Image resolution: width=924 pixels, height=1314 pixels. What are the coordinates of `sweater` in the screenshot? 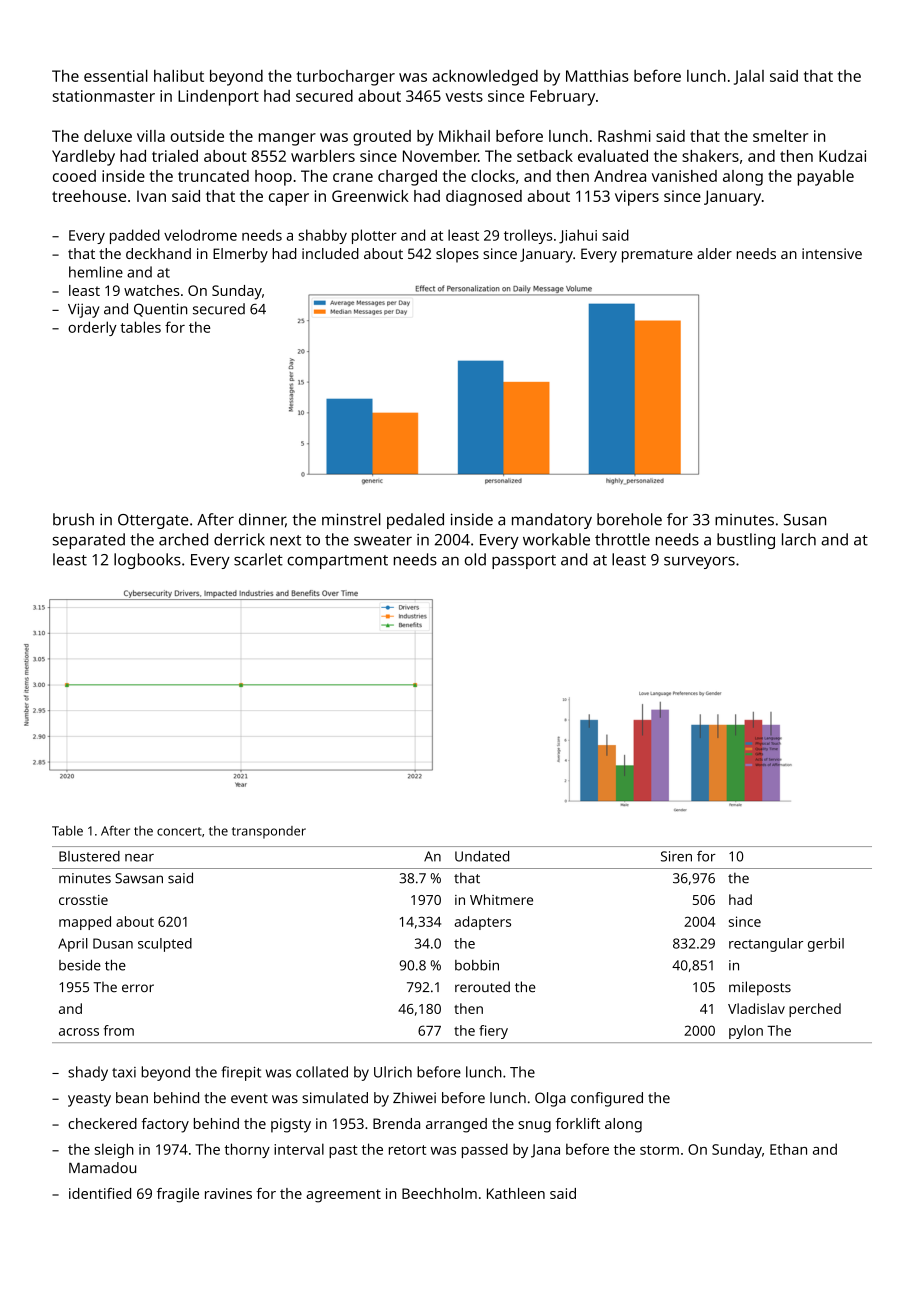 It's located at (383, 540).
